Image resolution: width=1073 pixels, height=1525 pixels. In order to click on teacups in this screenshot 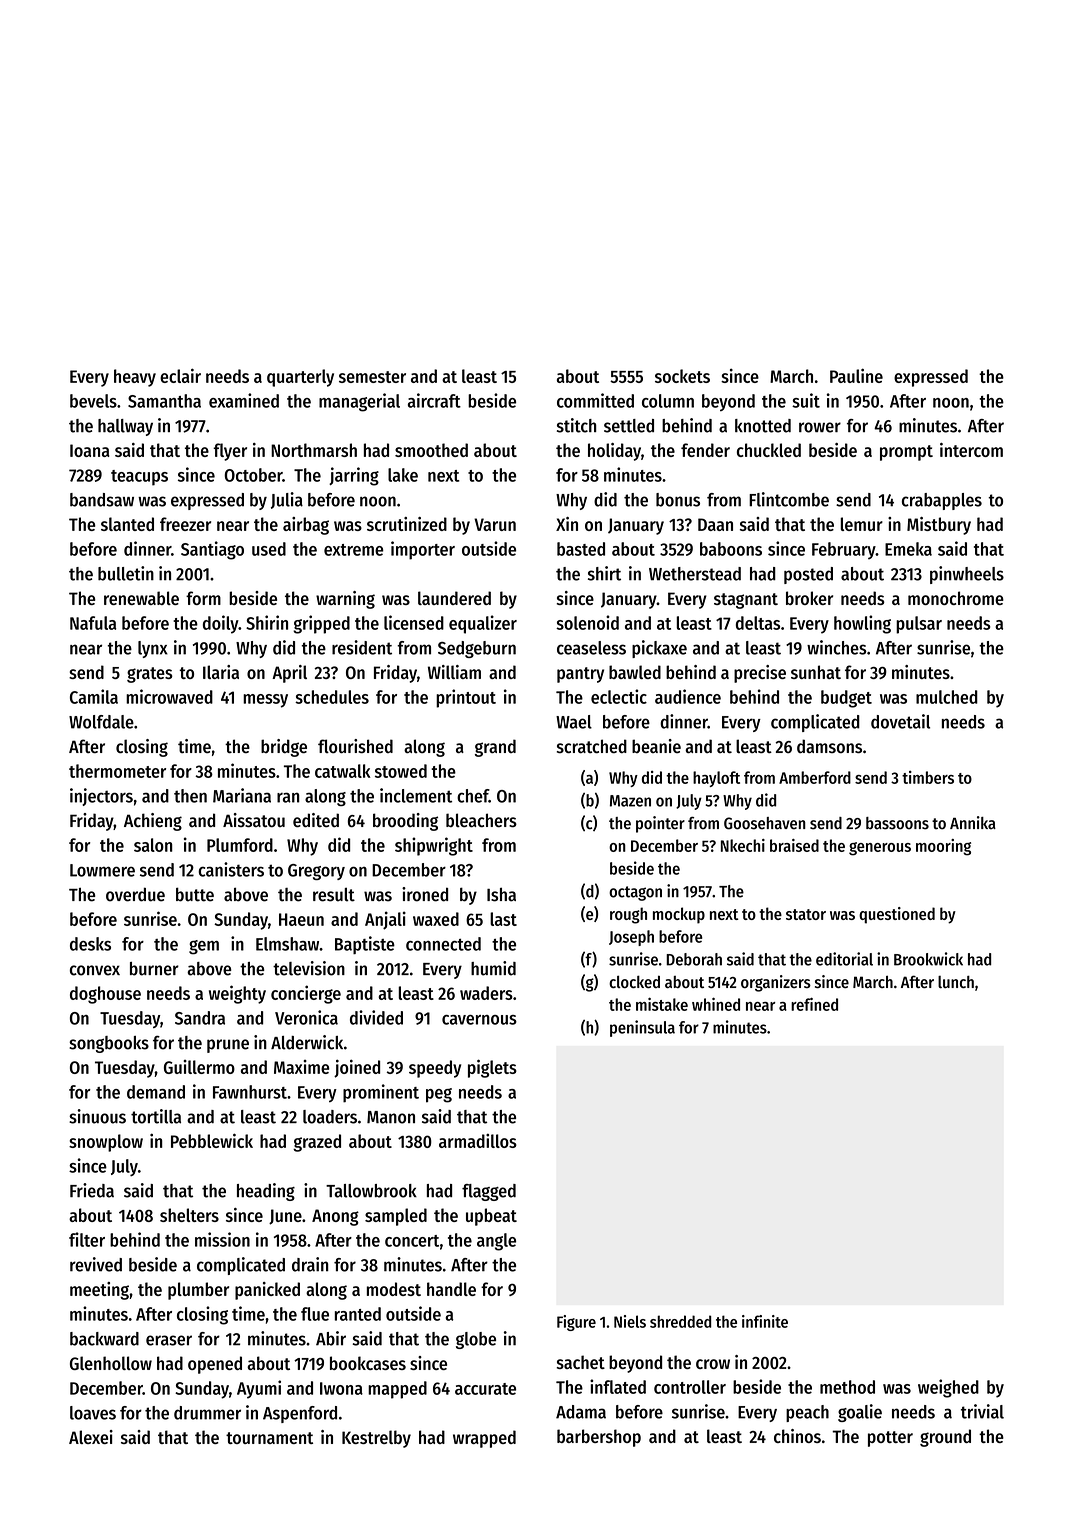, I will do `click(139, 478)`.
